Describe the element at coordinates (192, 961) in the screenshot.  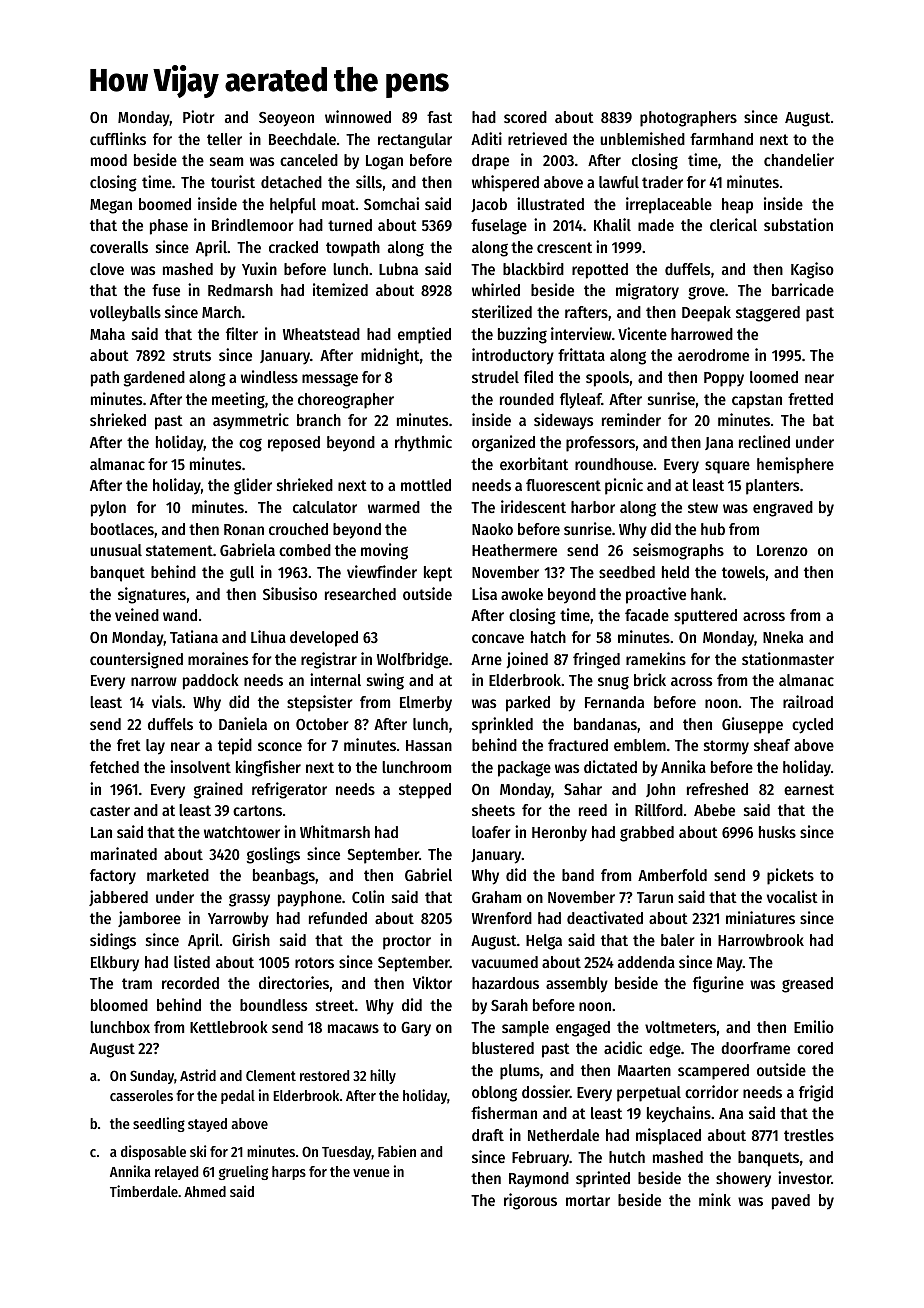
I see `listed` at that location.
